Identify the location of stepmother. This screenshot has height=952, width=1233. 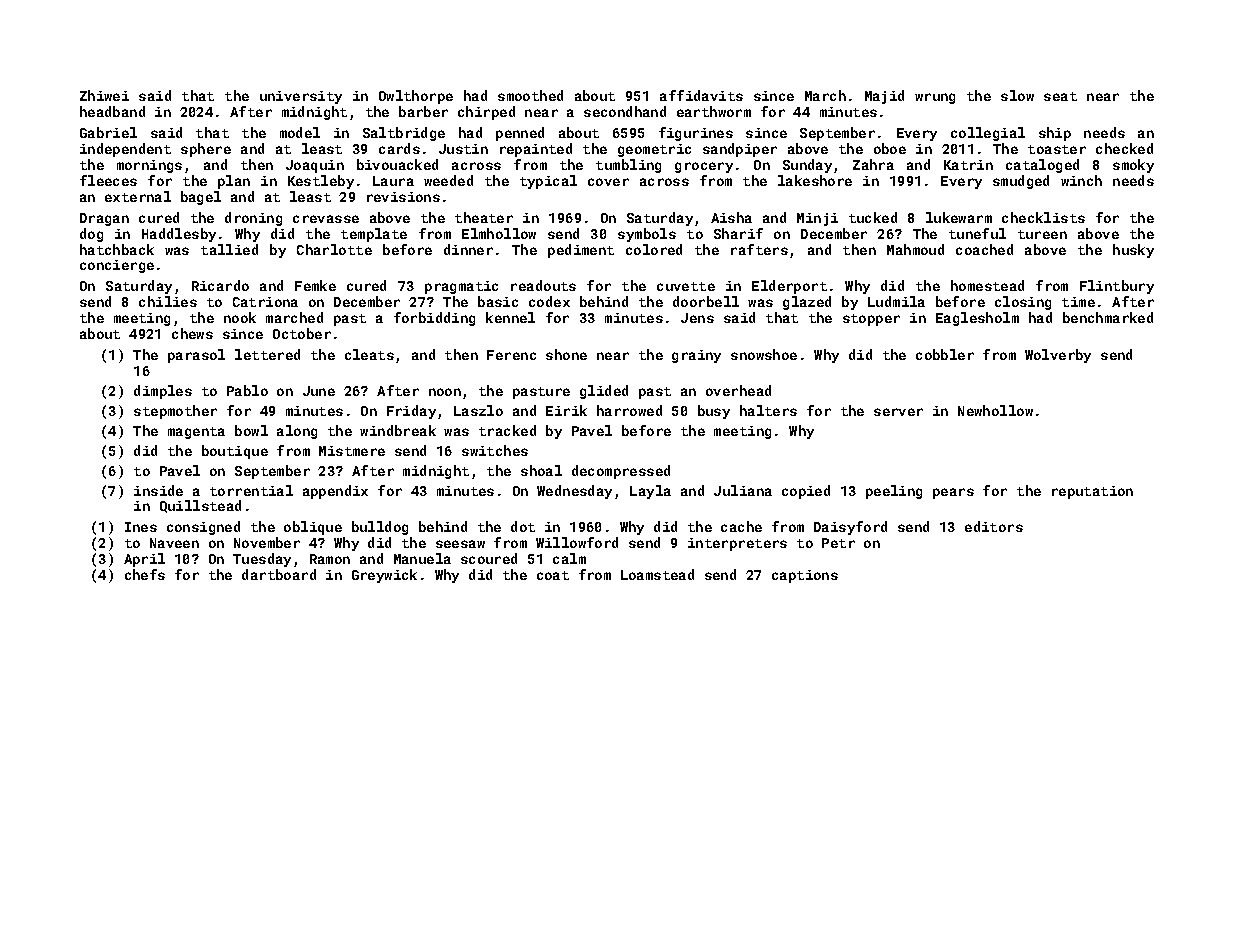
(175, 412).
